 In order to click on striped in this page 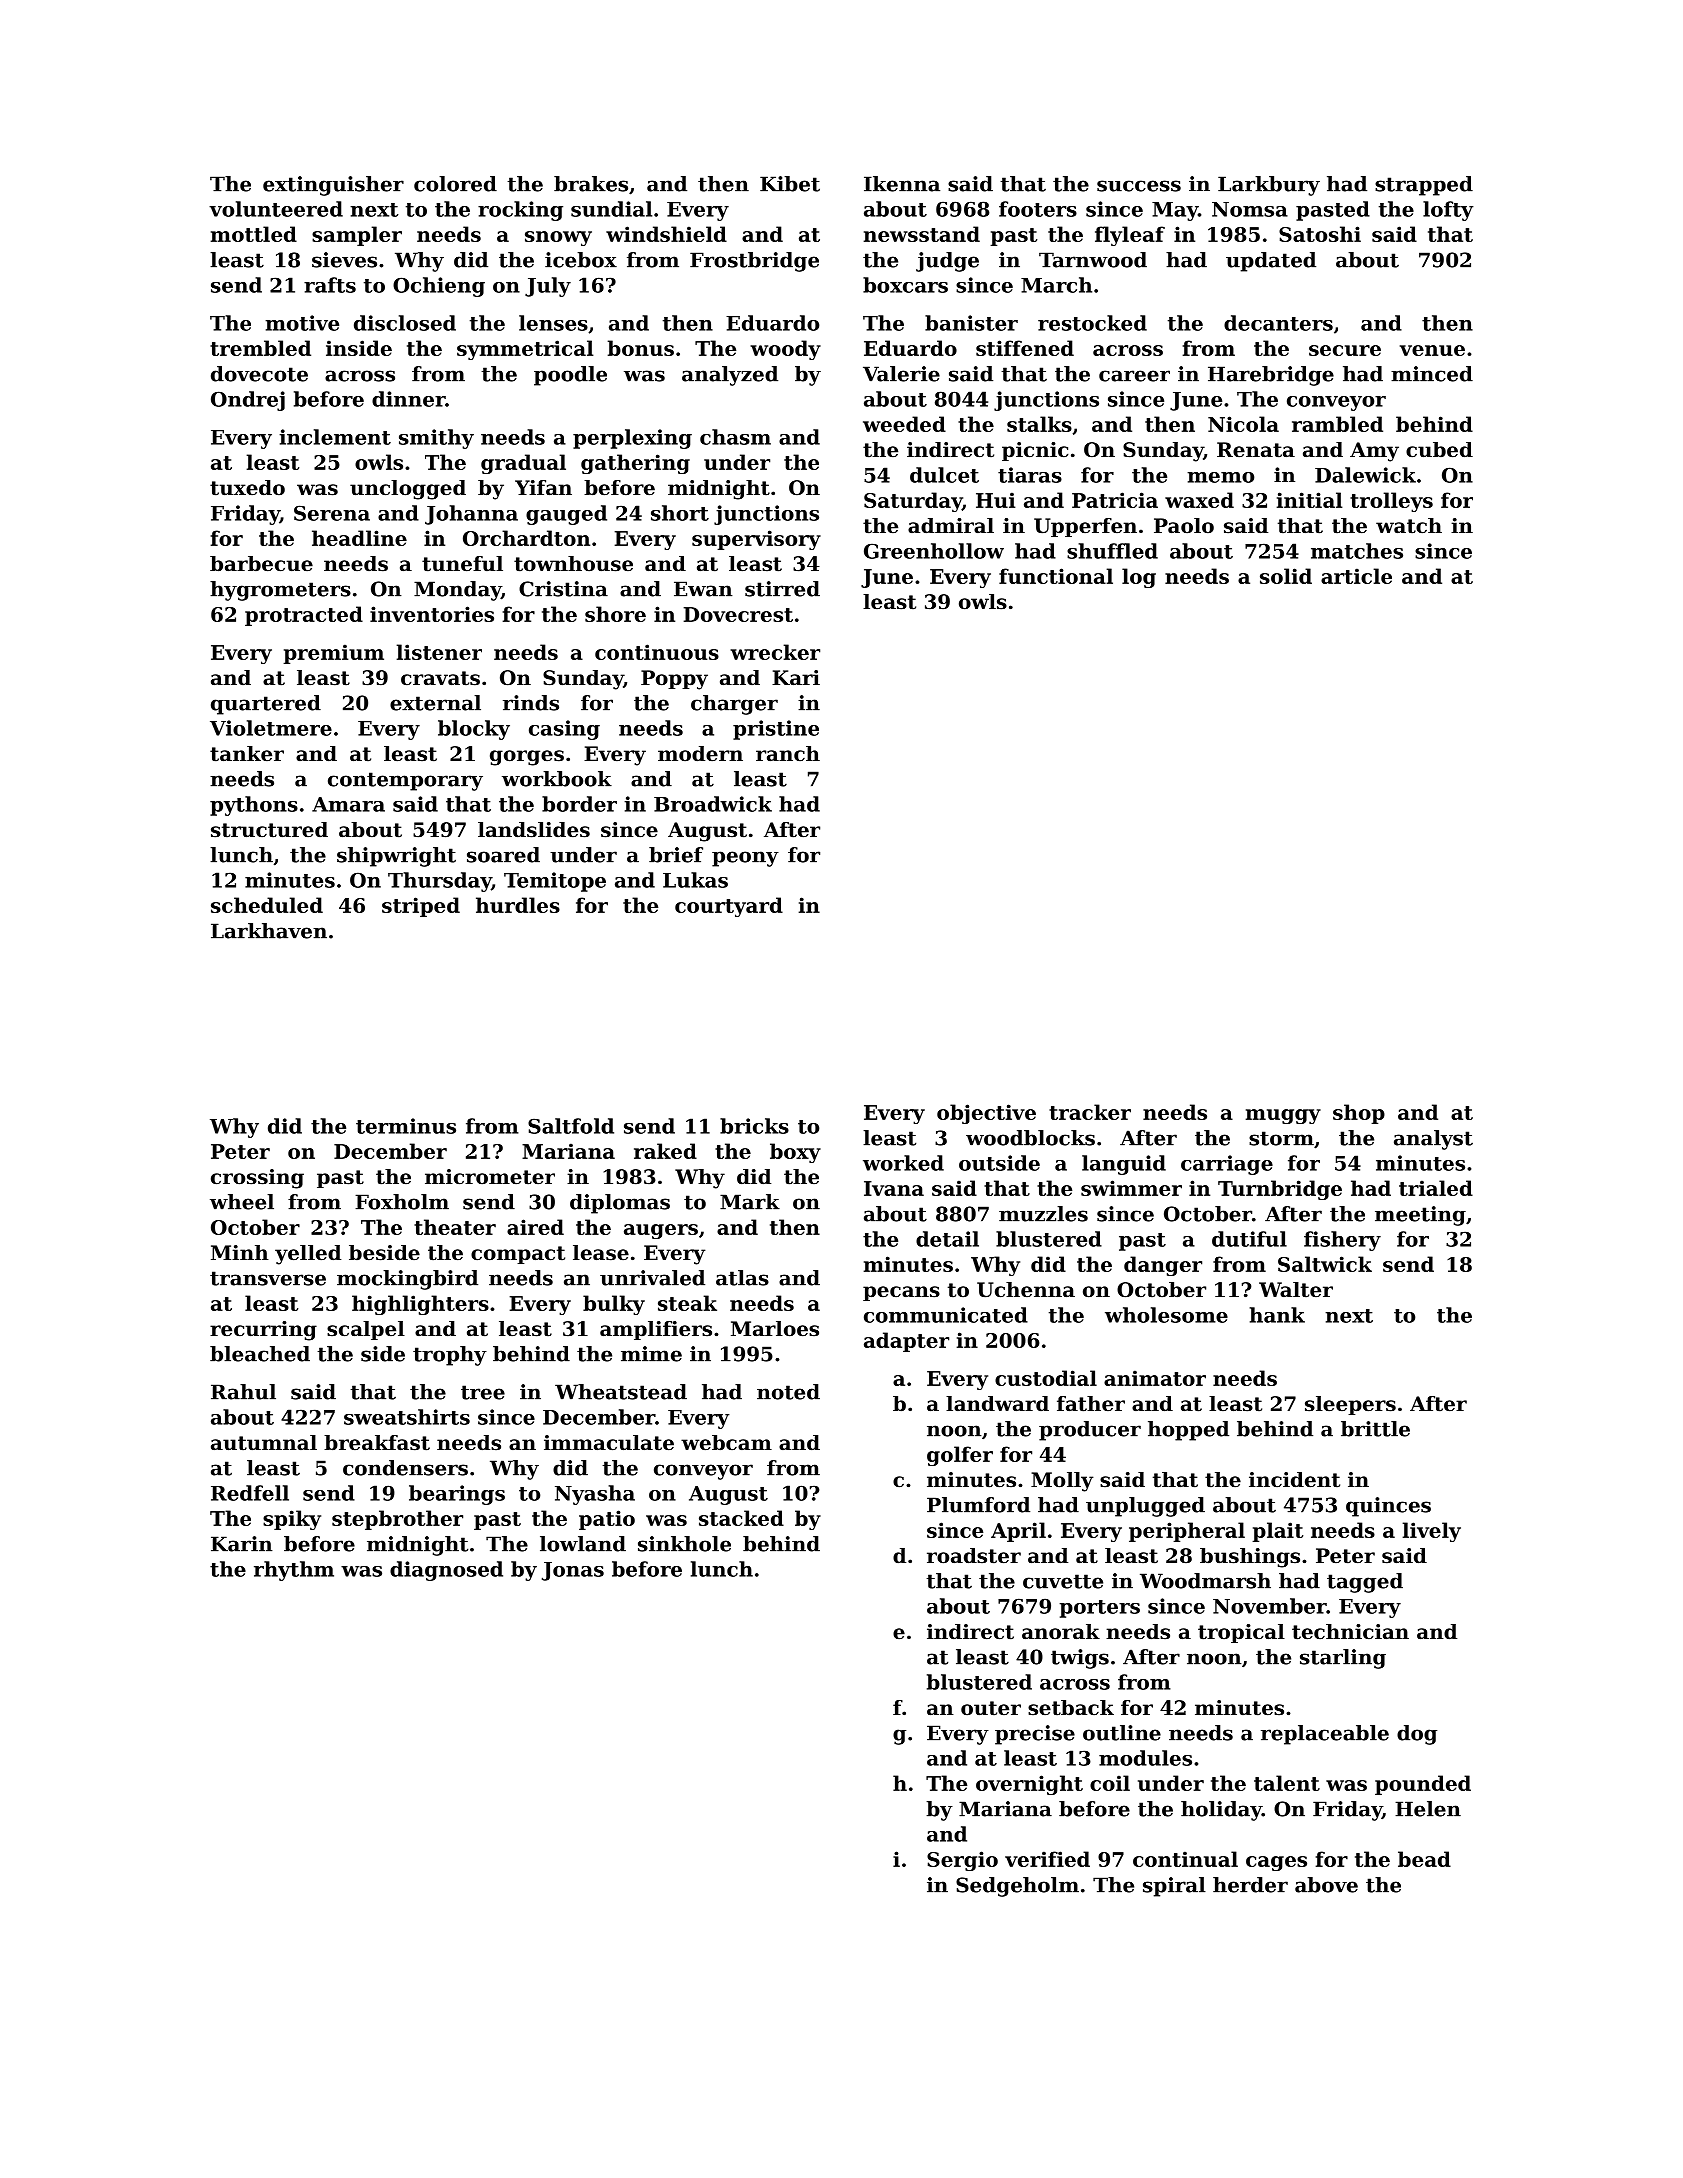, I will do `click(421, 907)`.
